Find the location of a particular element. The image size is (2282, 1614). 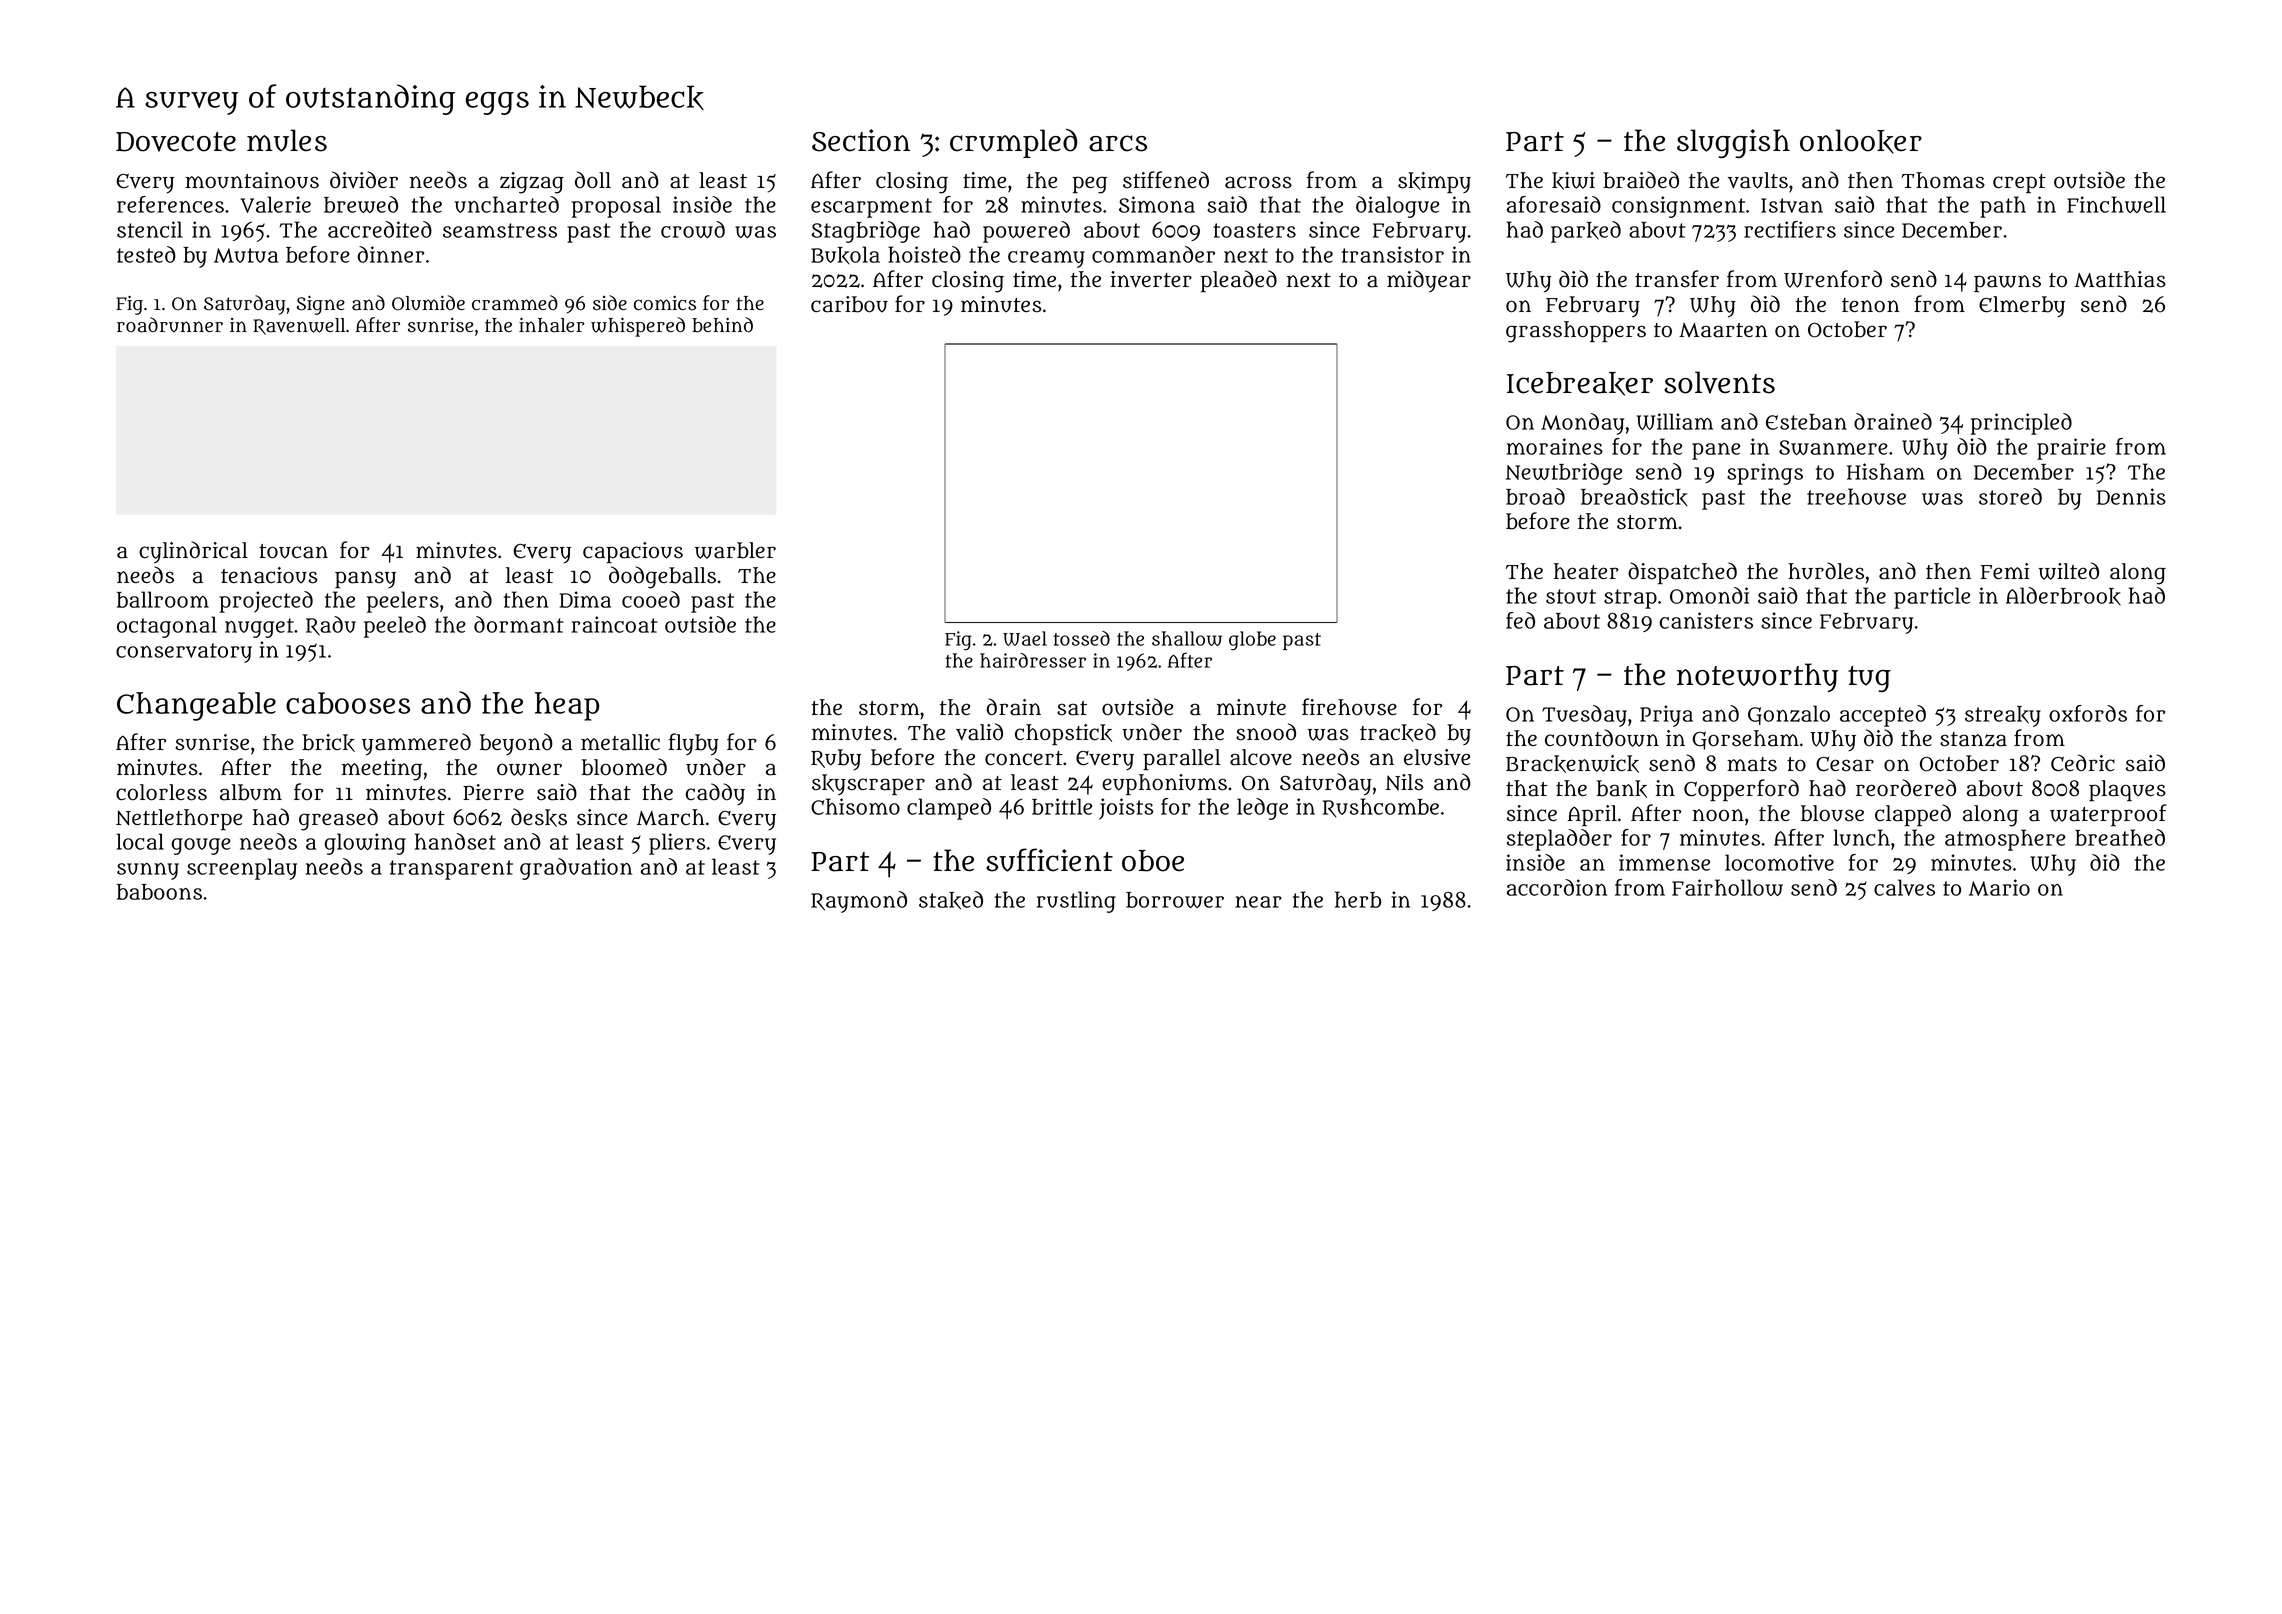

moraines is located at coordinates (1555, 446).
